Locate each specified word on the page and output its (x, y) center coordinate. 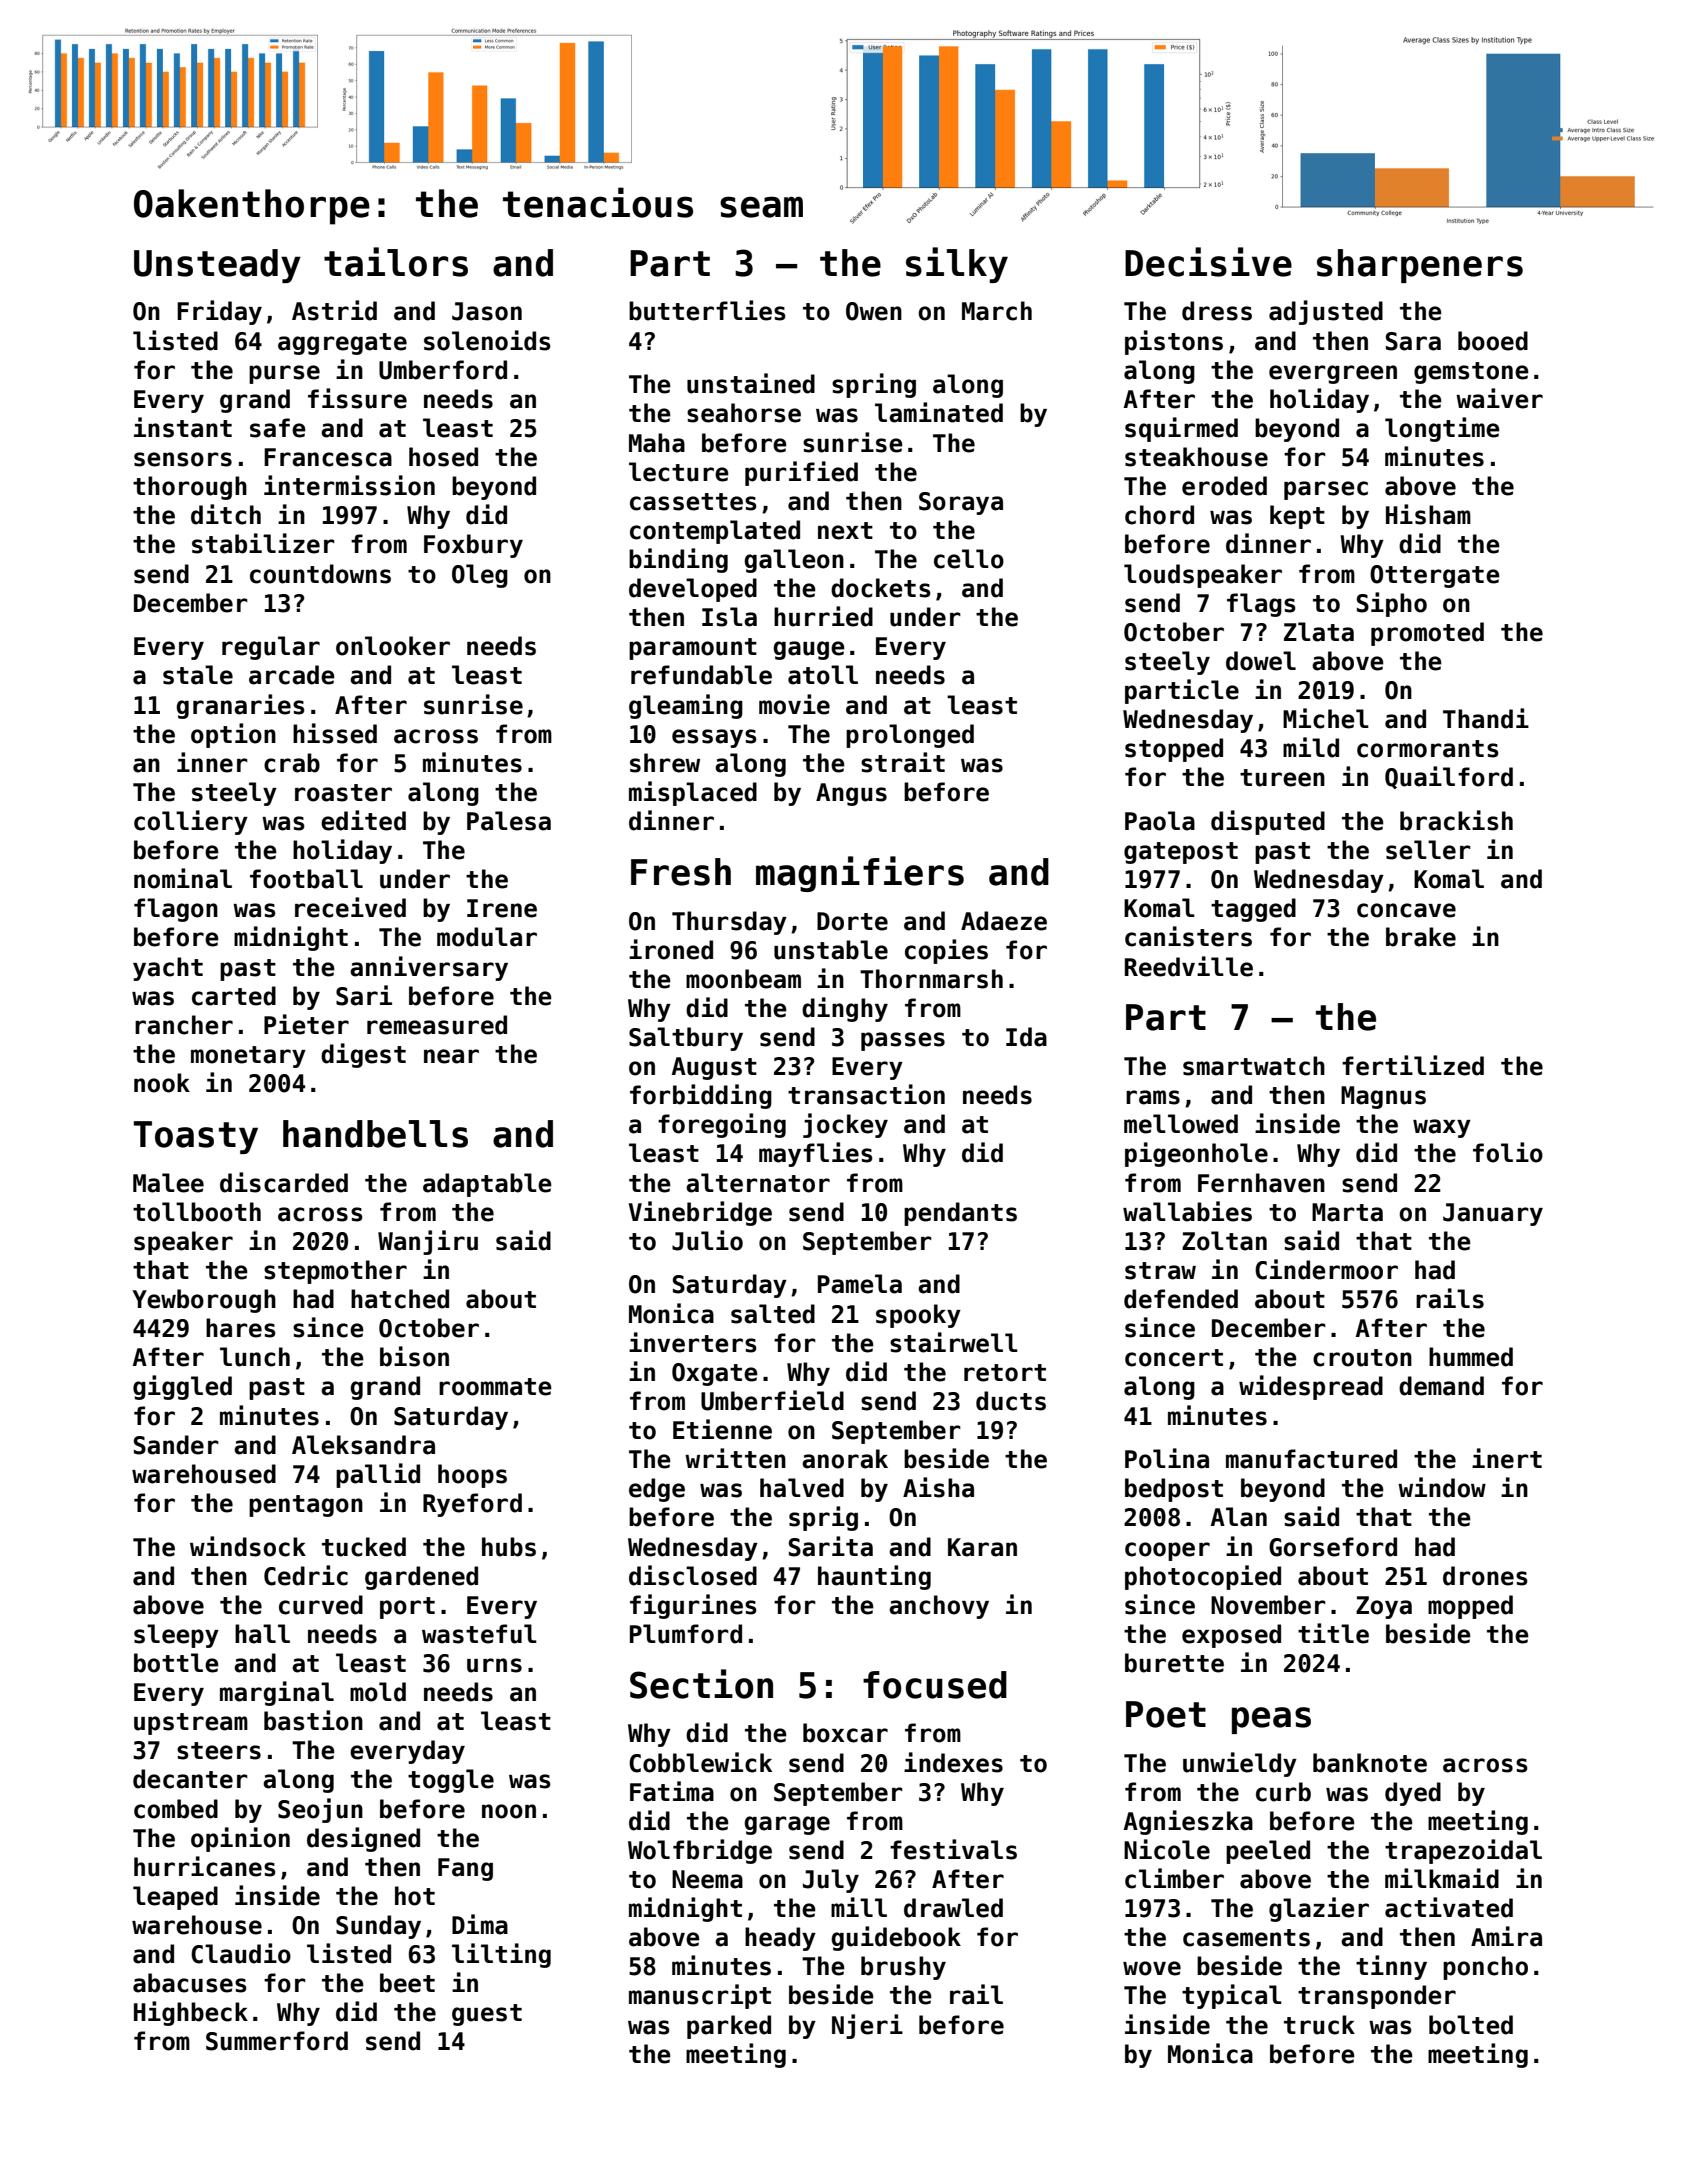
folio (1508, 1152)
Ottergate (1435, 576)
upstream (191, 1724)
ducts (1011, 1401)
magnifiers (860, 874)
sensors (183, 459)
